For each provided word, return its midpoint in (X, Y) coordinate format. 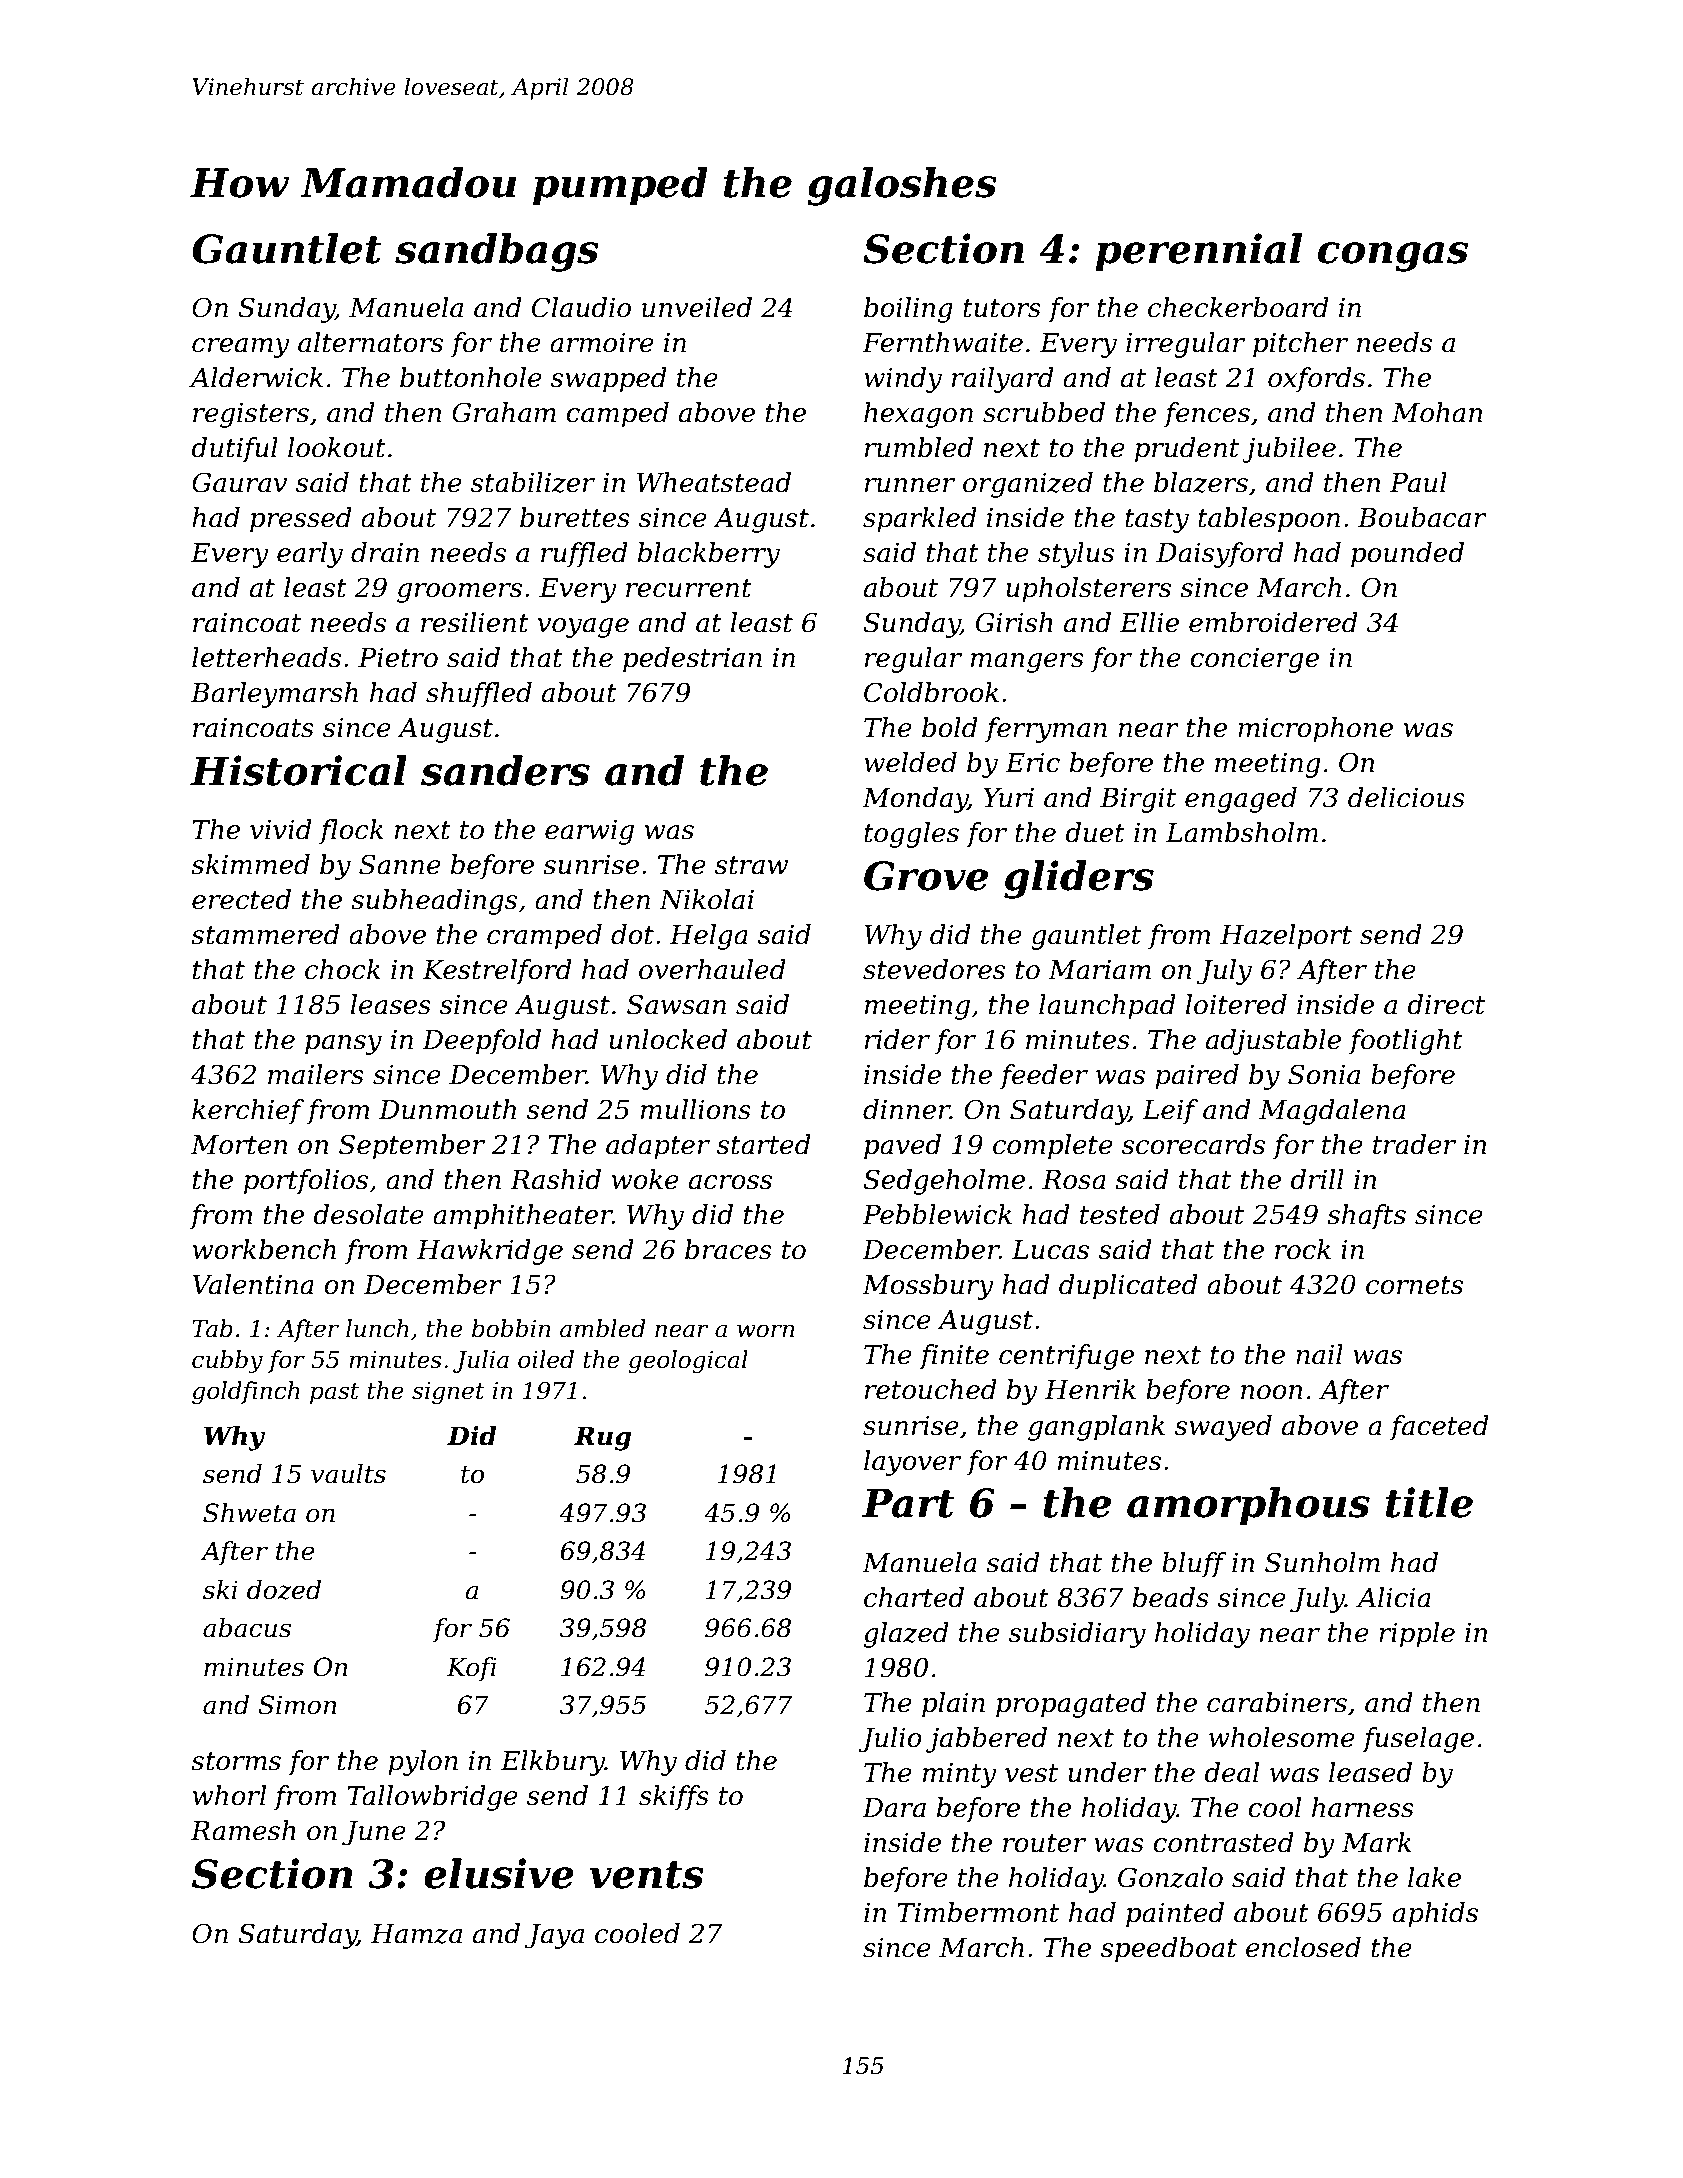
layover (912, 1463)
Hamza (416, 1934)
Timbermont (978, 1912)
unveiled (697, 307)
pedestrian (692, 660)
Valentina (253, 1284)
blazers (1201, 482)
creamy (241, 348)
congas (1393, 257)
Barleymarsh (274, 695)
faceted (1439, 1428)
